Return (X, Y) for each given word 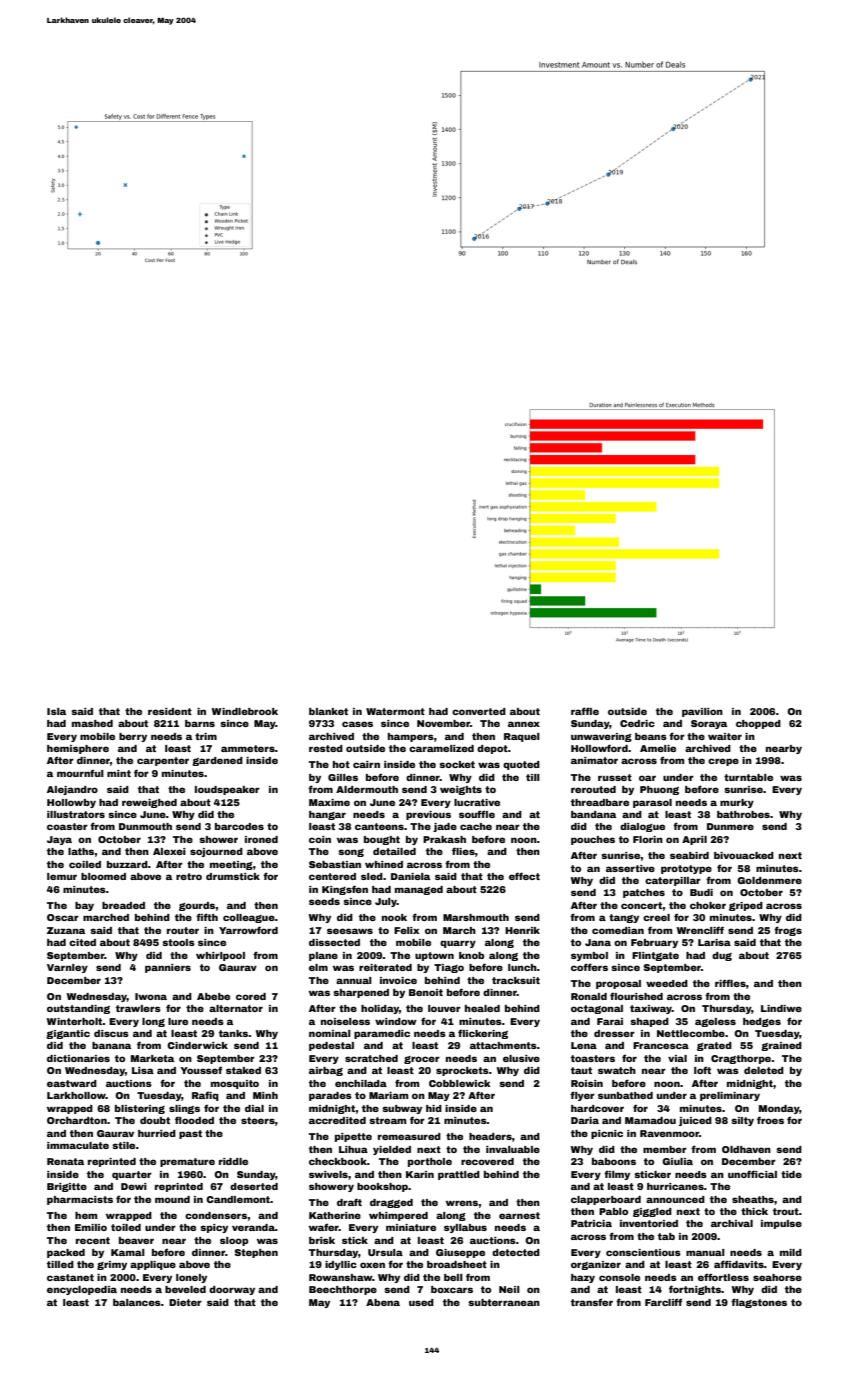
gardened (217, 761)
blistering (140, 1109)
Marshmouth (476, 917)
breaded (123, 905)
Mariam (388, 1095)
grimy (112, 1265)
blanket (328, 711)
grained (781, 1046)
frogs (788, 931)
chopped (758, 724)
